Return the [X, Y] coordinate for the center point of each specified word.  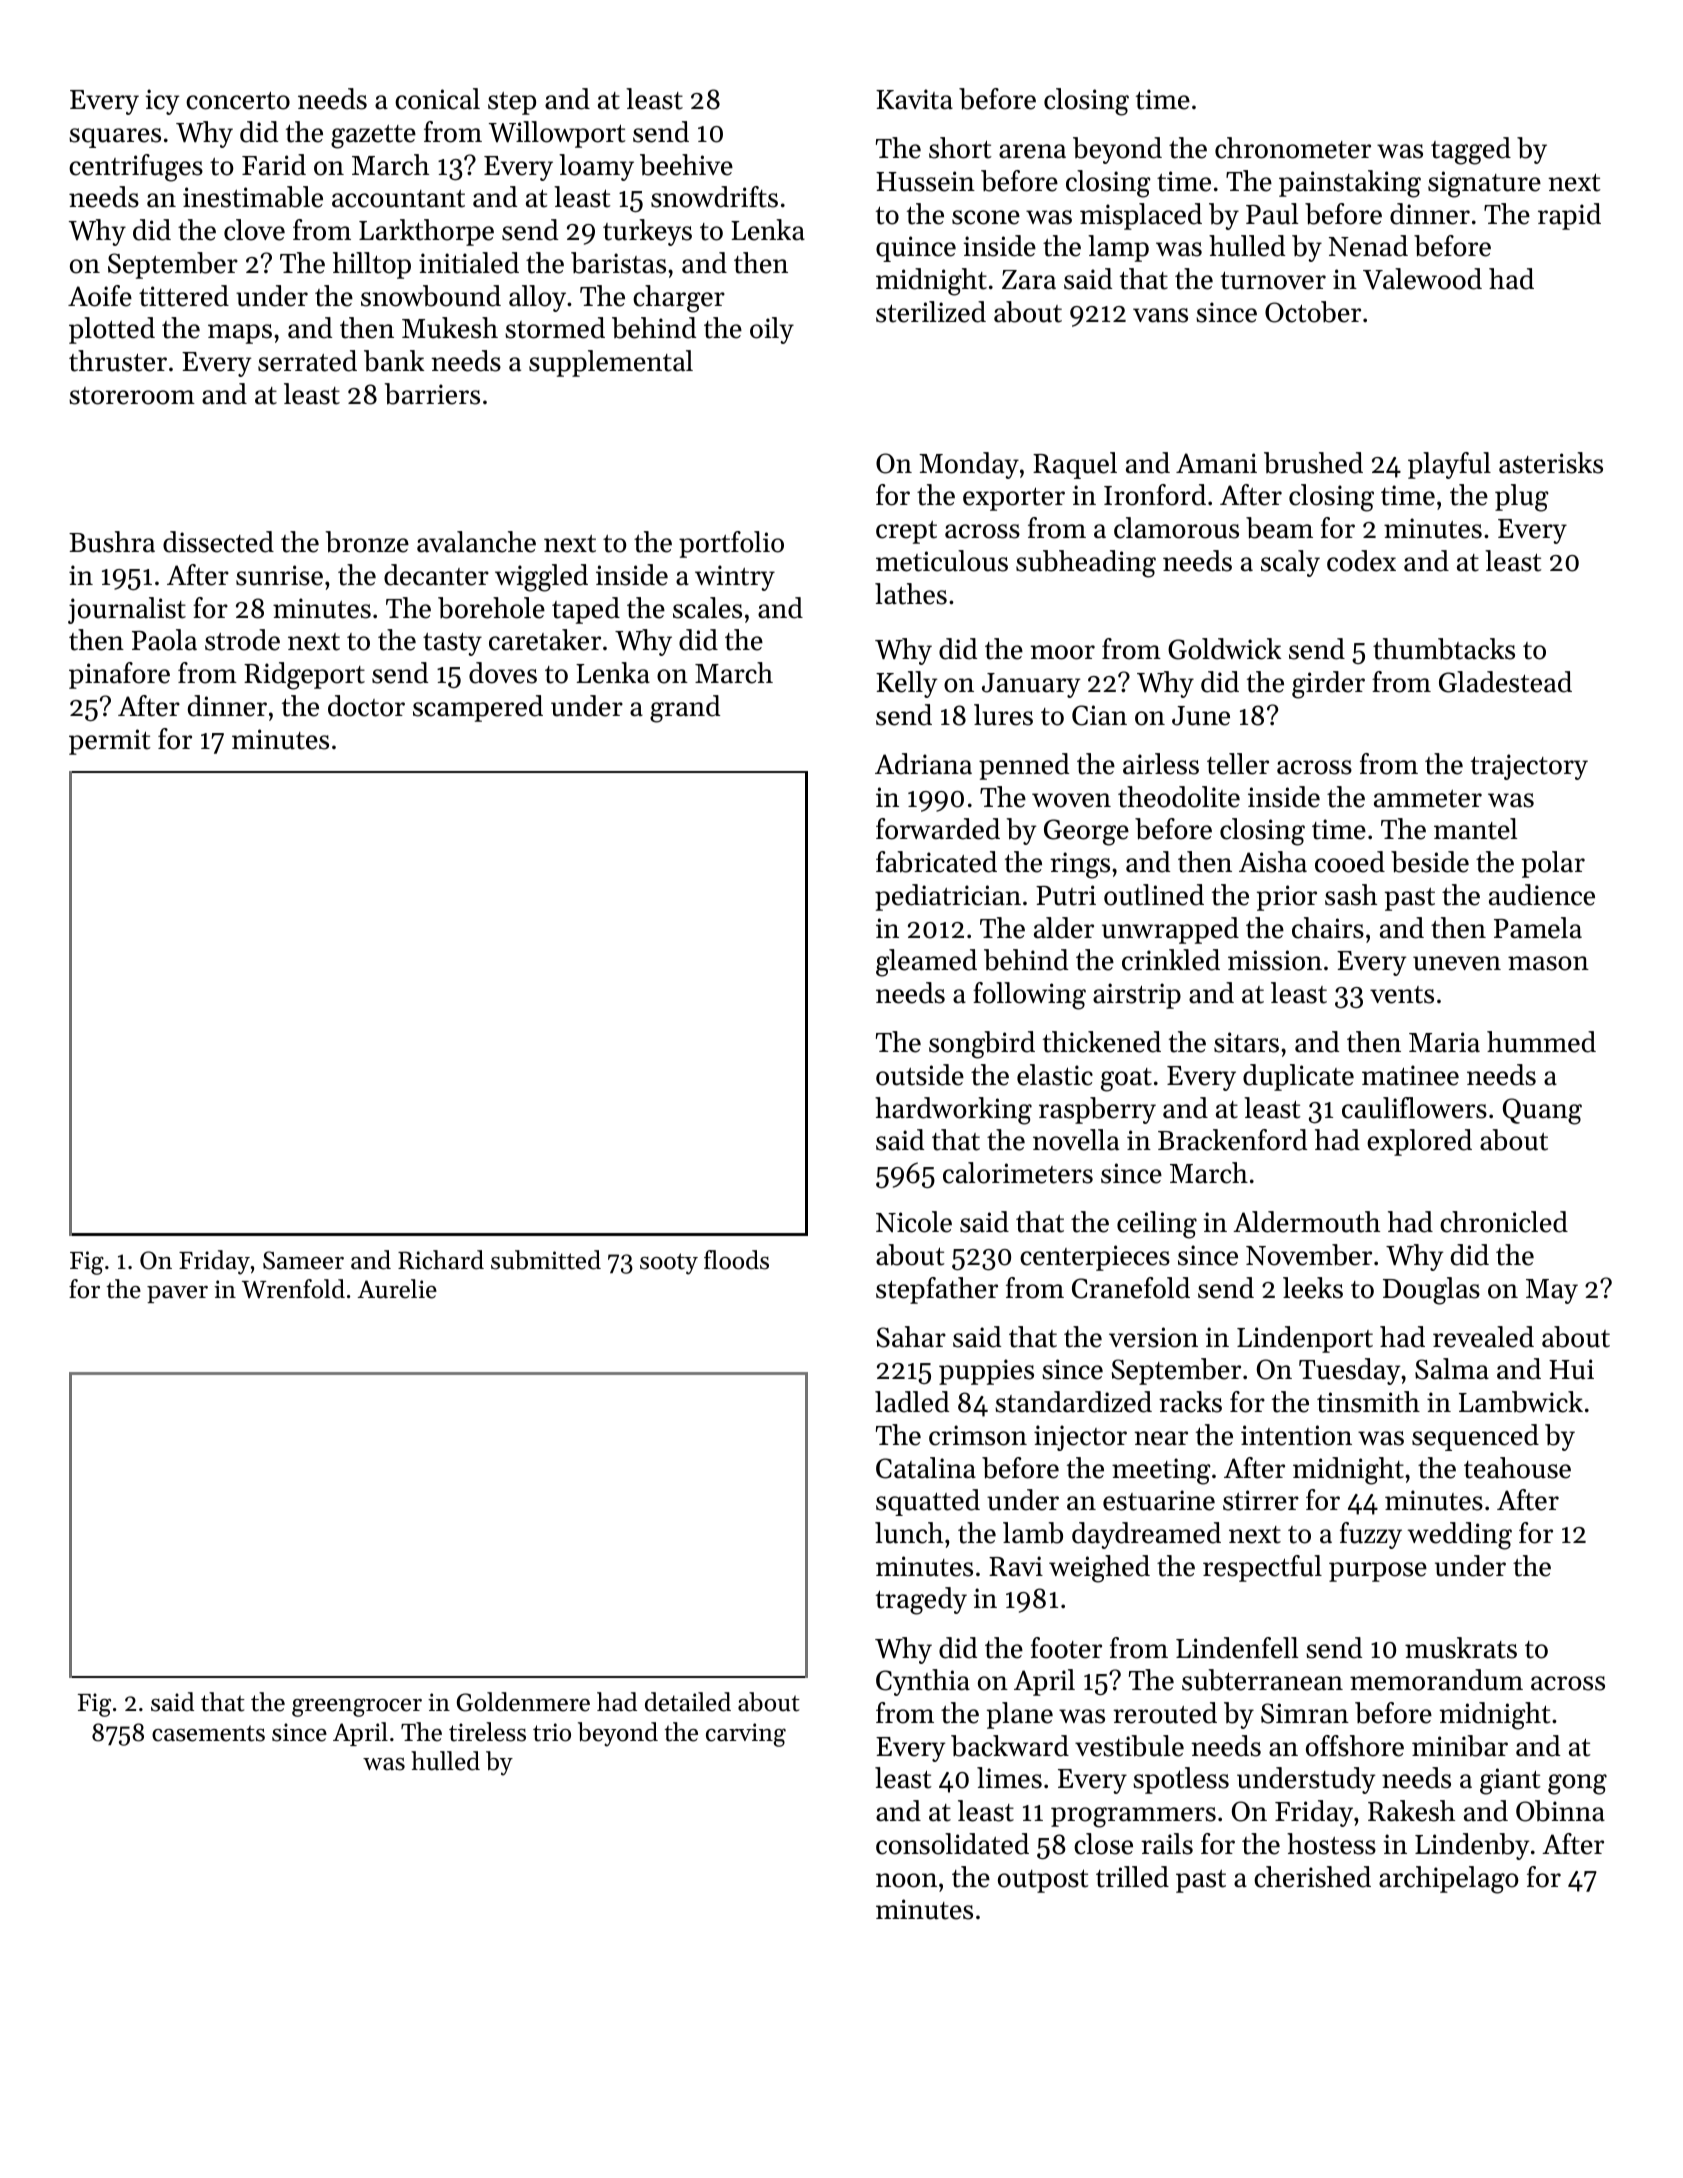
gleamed [926, 963]
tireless [487, 1732]
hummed [1541, 1042]
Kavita [914, 99]
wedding [1460, 1536]
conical [437, 99]
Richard [441, 1260]
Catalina [926, 1468]
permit [109, 742]
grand [685, 709]
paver [177, 1294]
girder [1328, 685]
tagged [1471, 151]
